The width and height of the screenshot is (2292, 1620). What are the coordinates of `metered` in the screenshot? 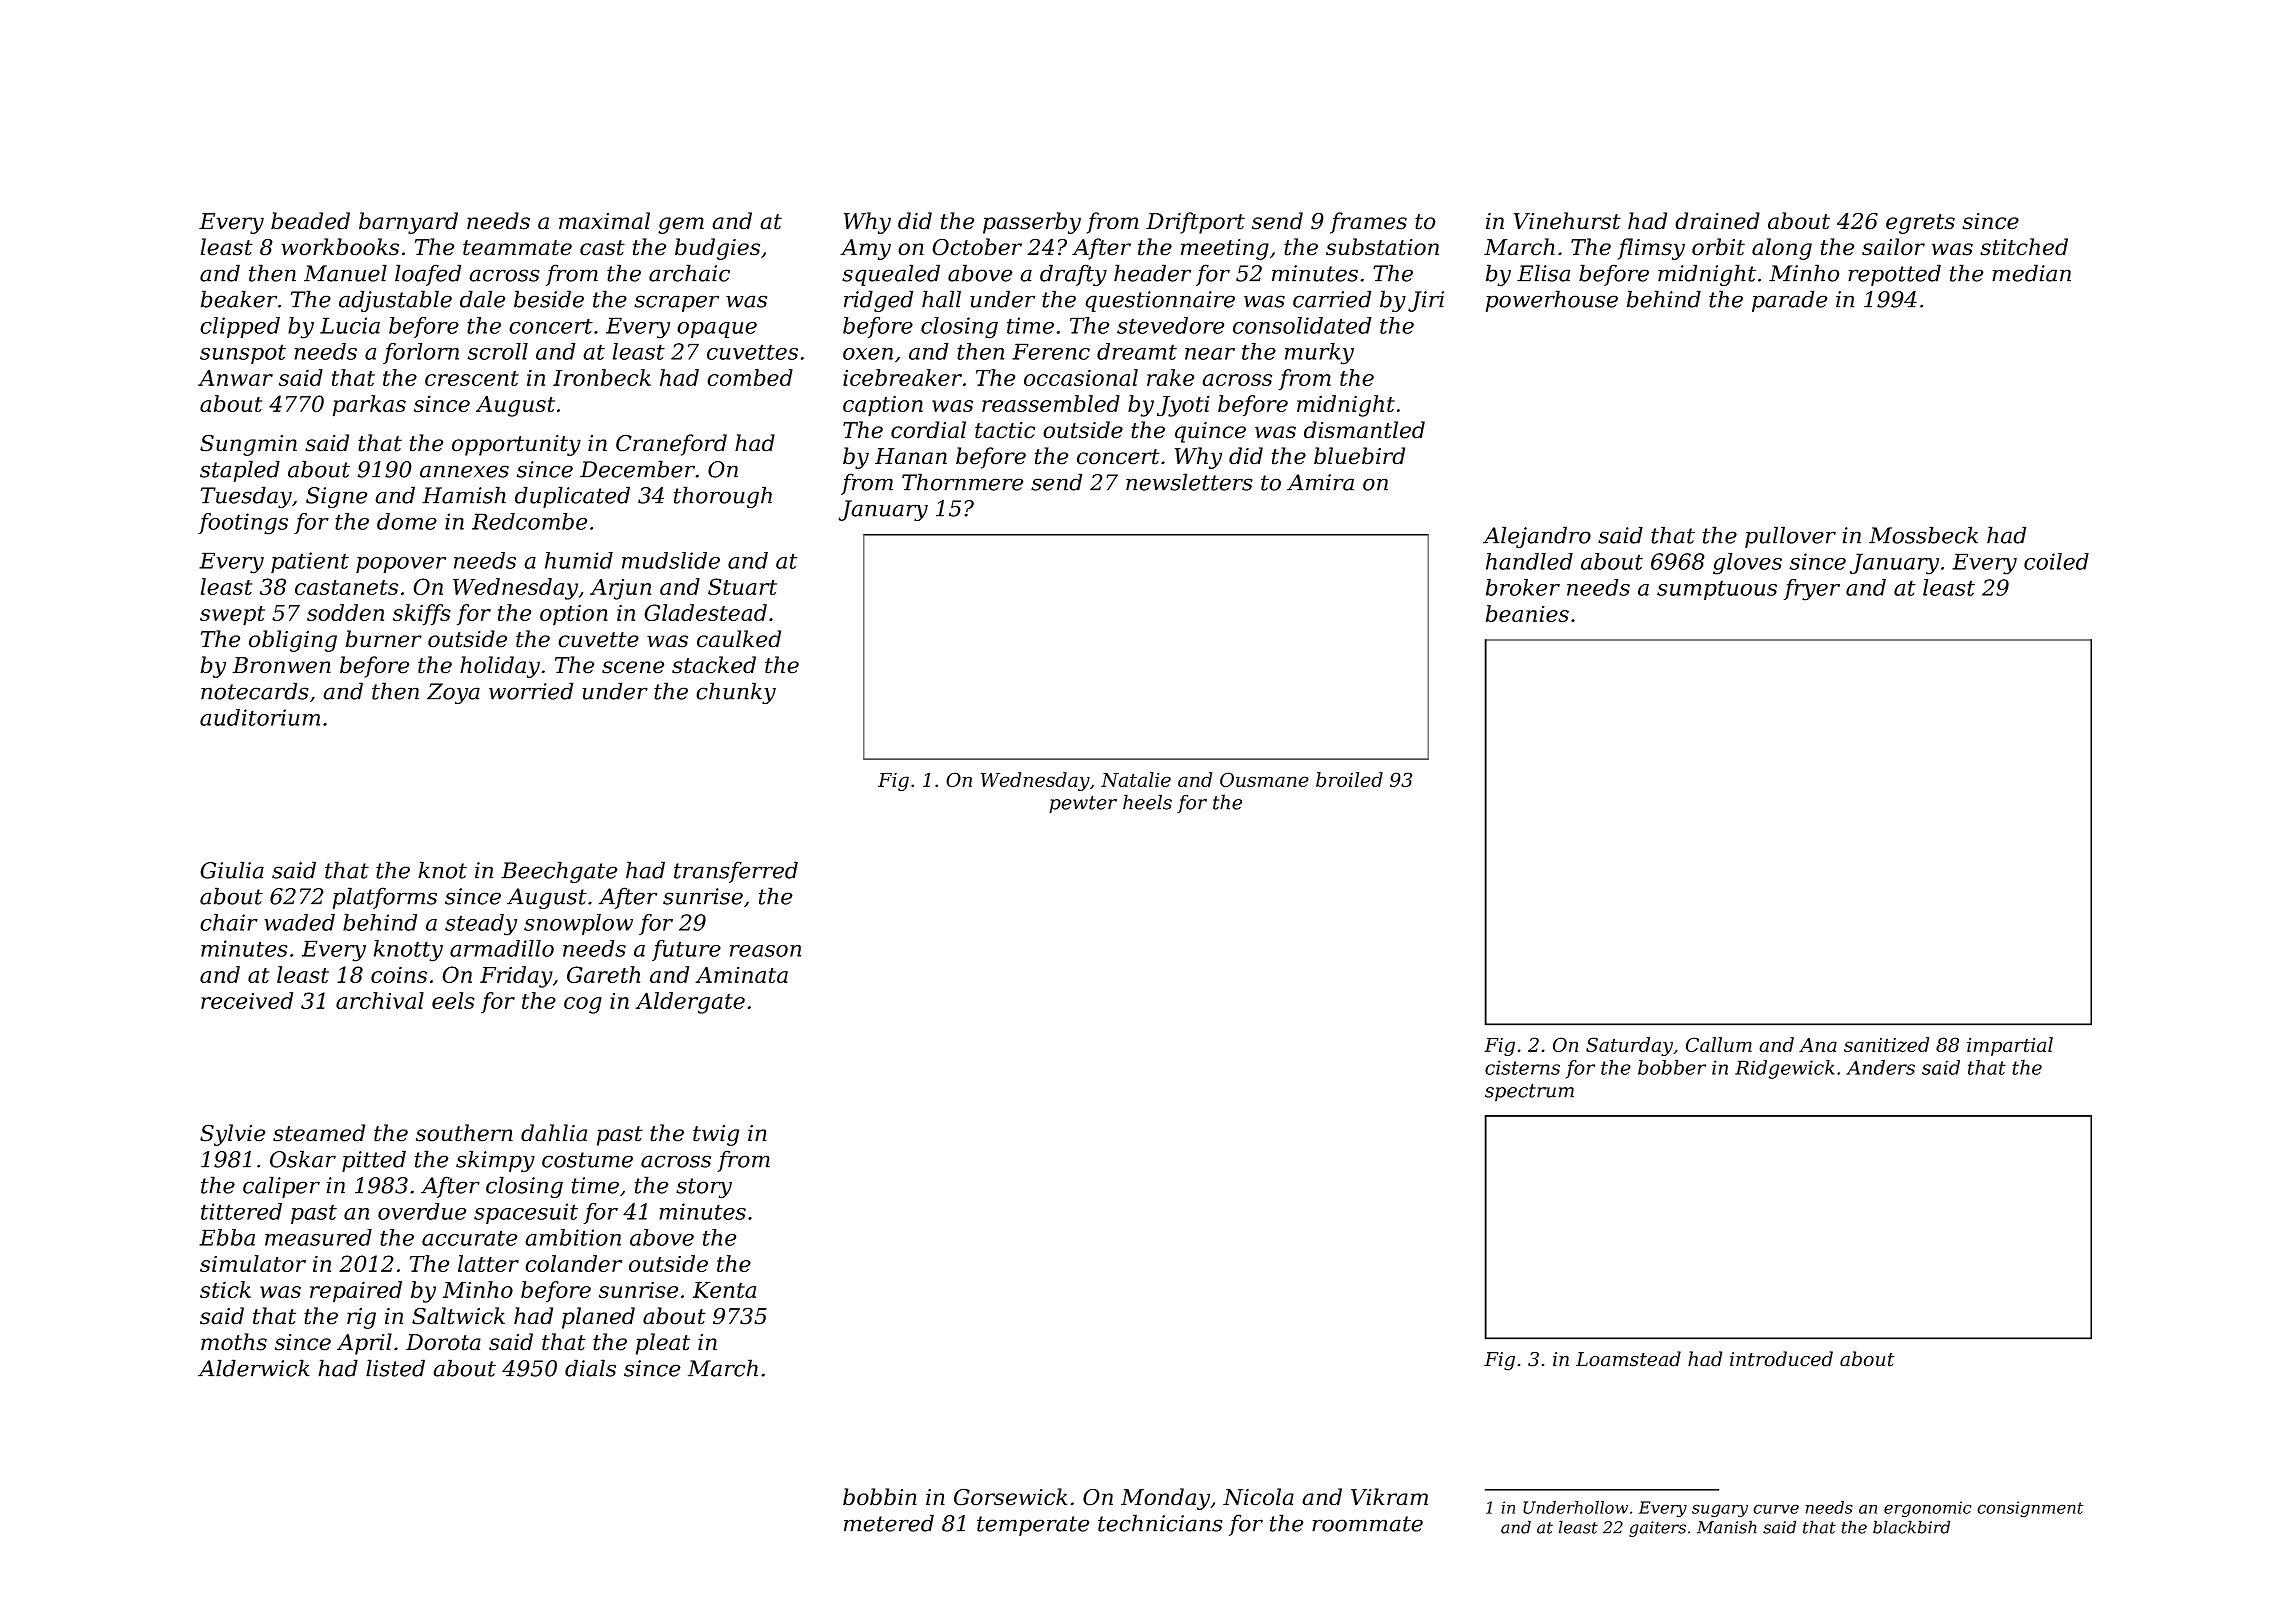 It's located at (889, 1523).
